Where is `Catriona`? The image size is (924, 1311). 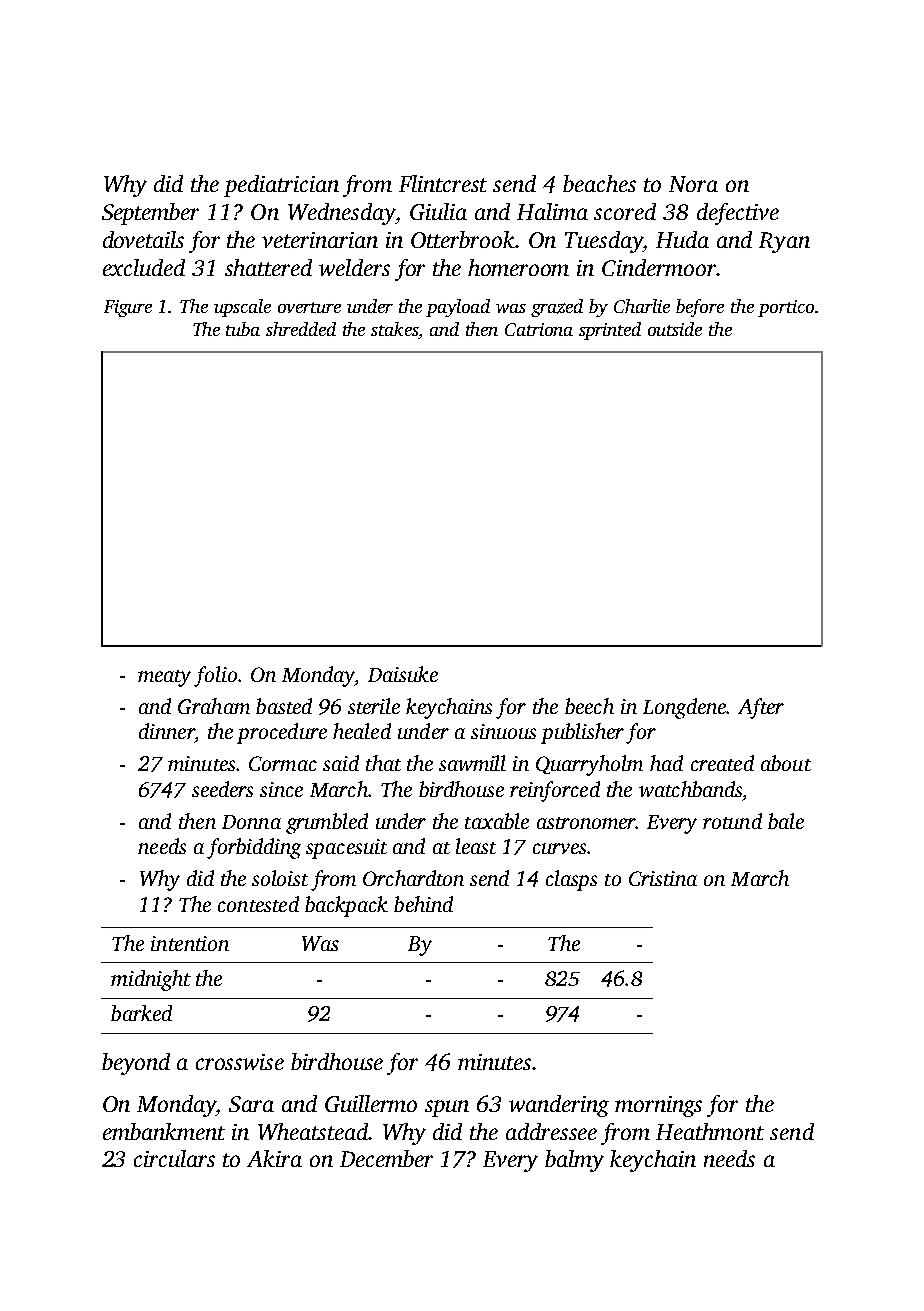
Catriona is located at coordinates (539, 329).
